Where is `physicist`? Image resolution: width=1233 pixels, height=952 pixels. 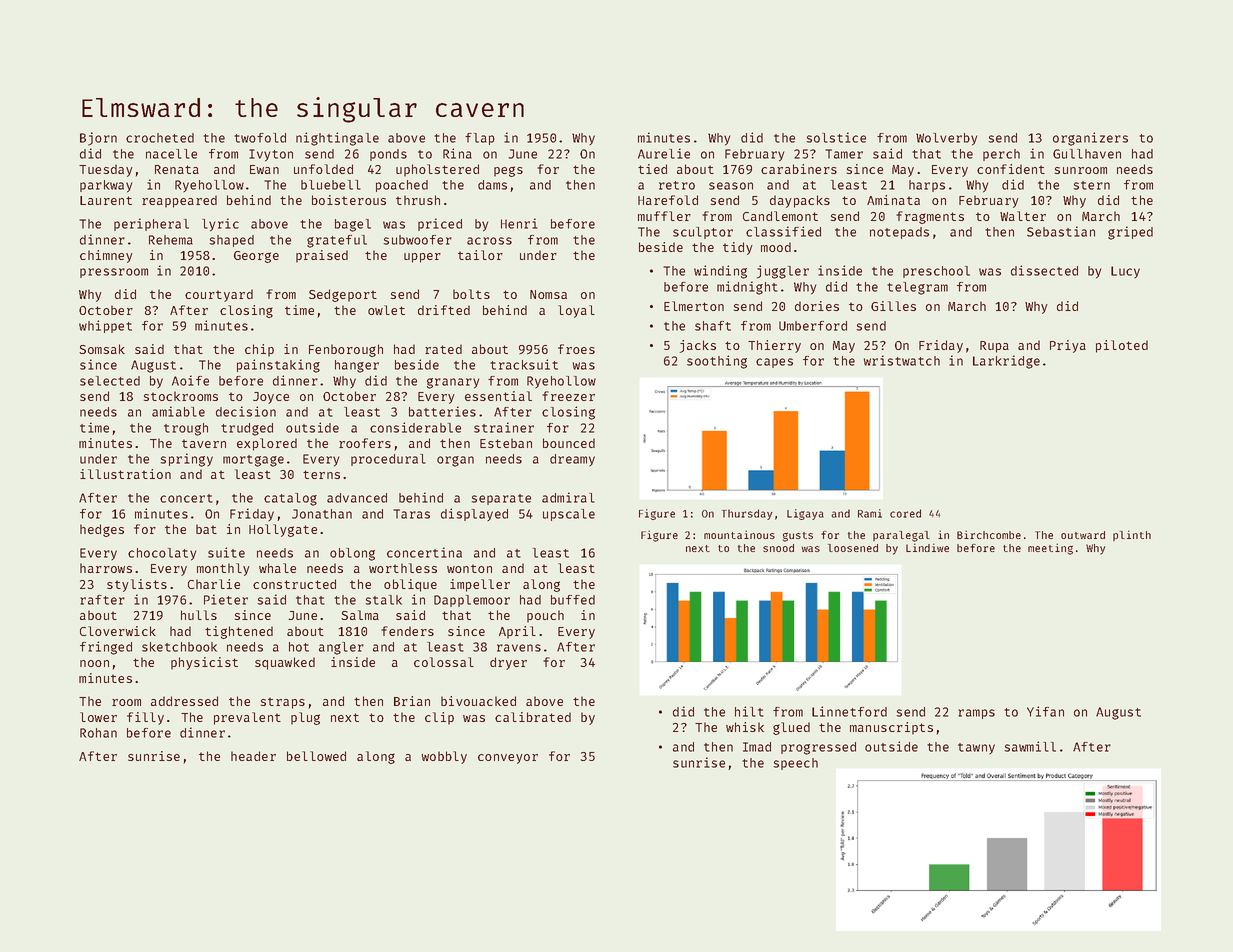
physicist is located at coordinates (204, 663).
